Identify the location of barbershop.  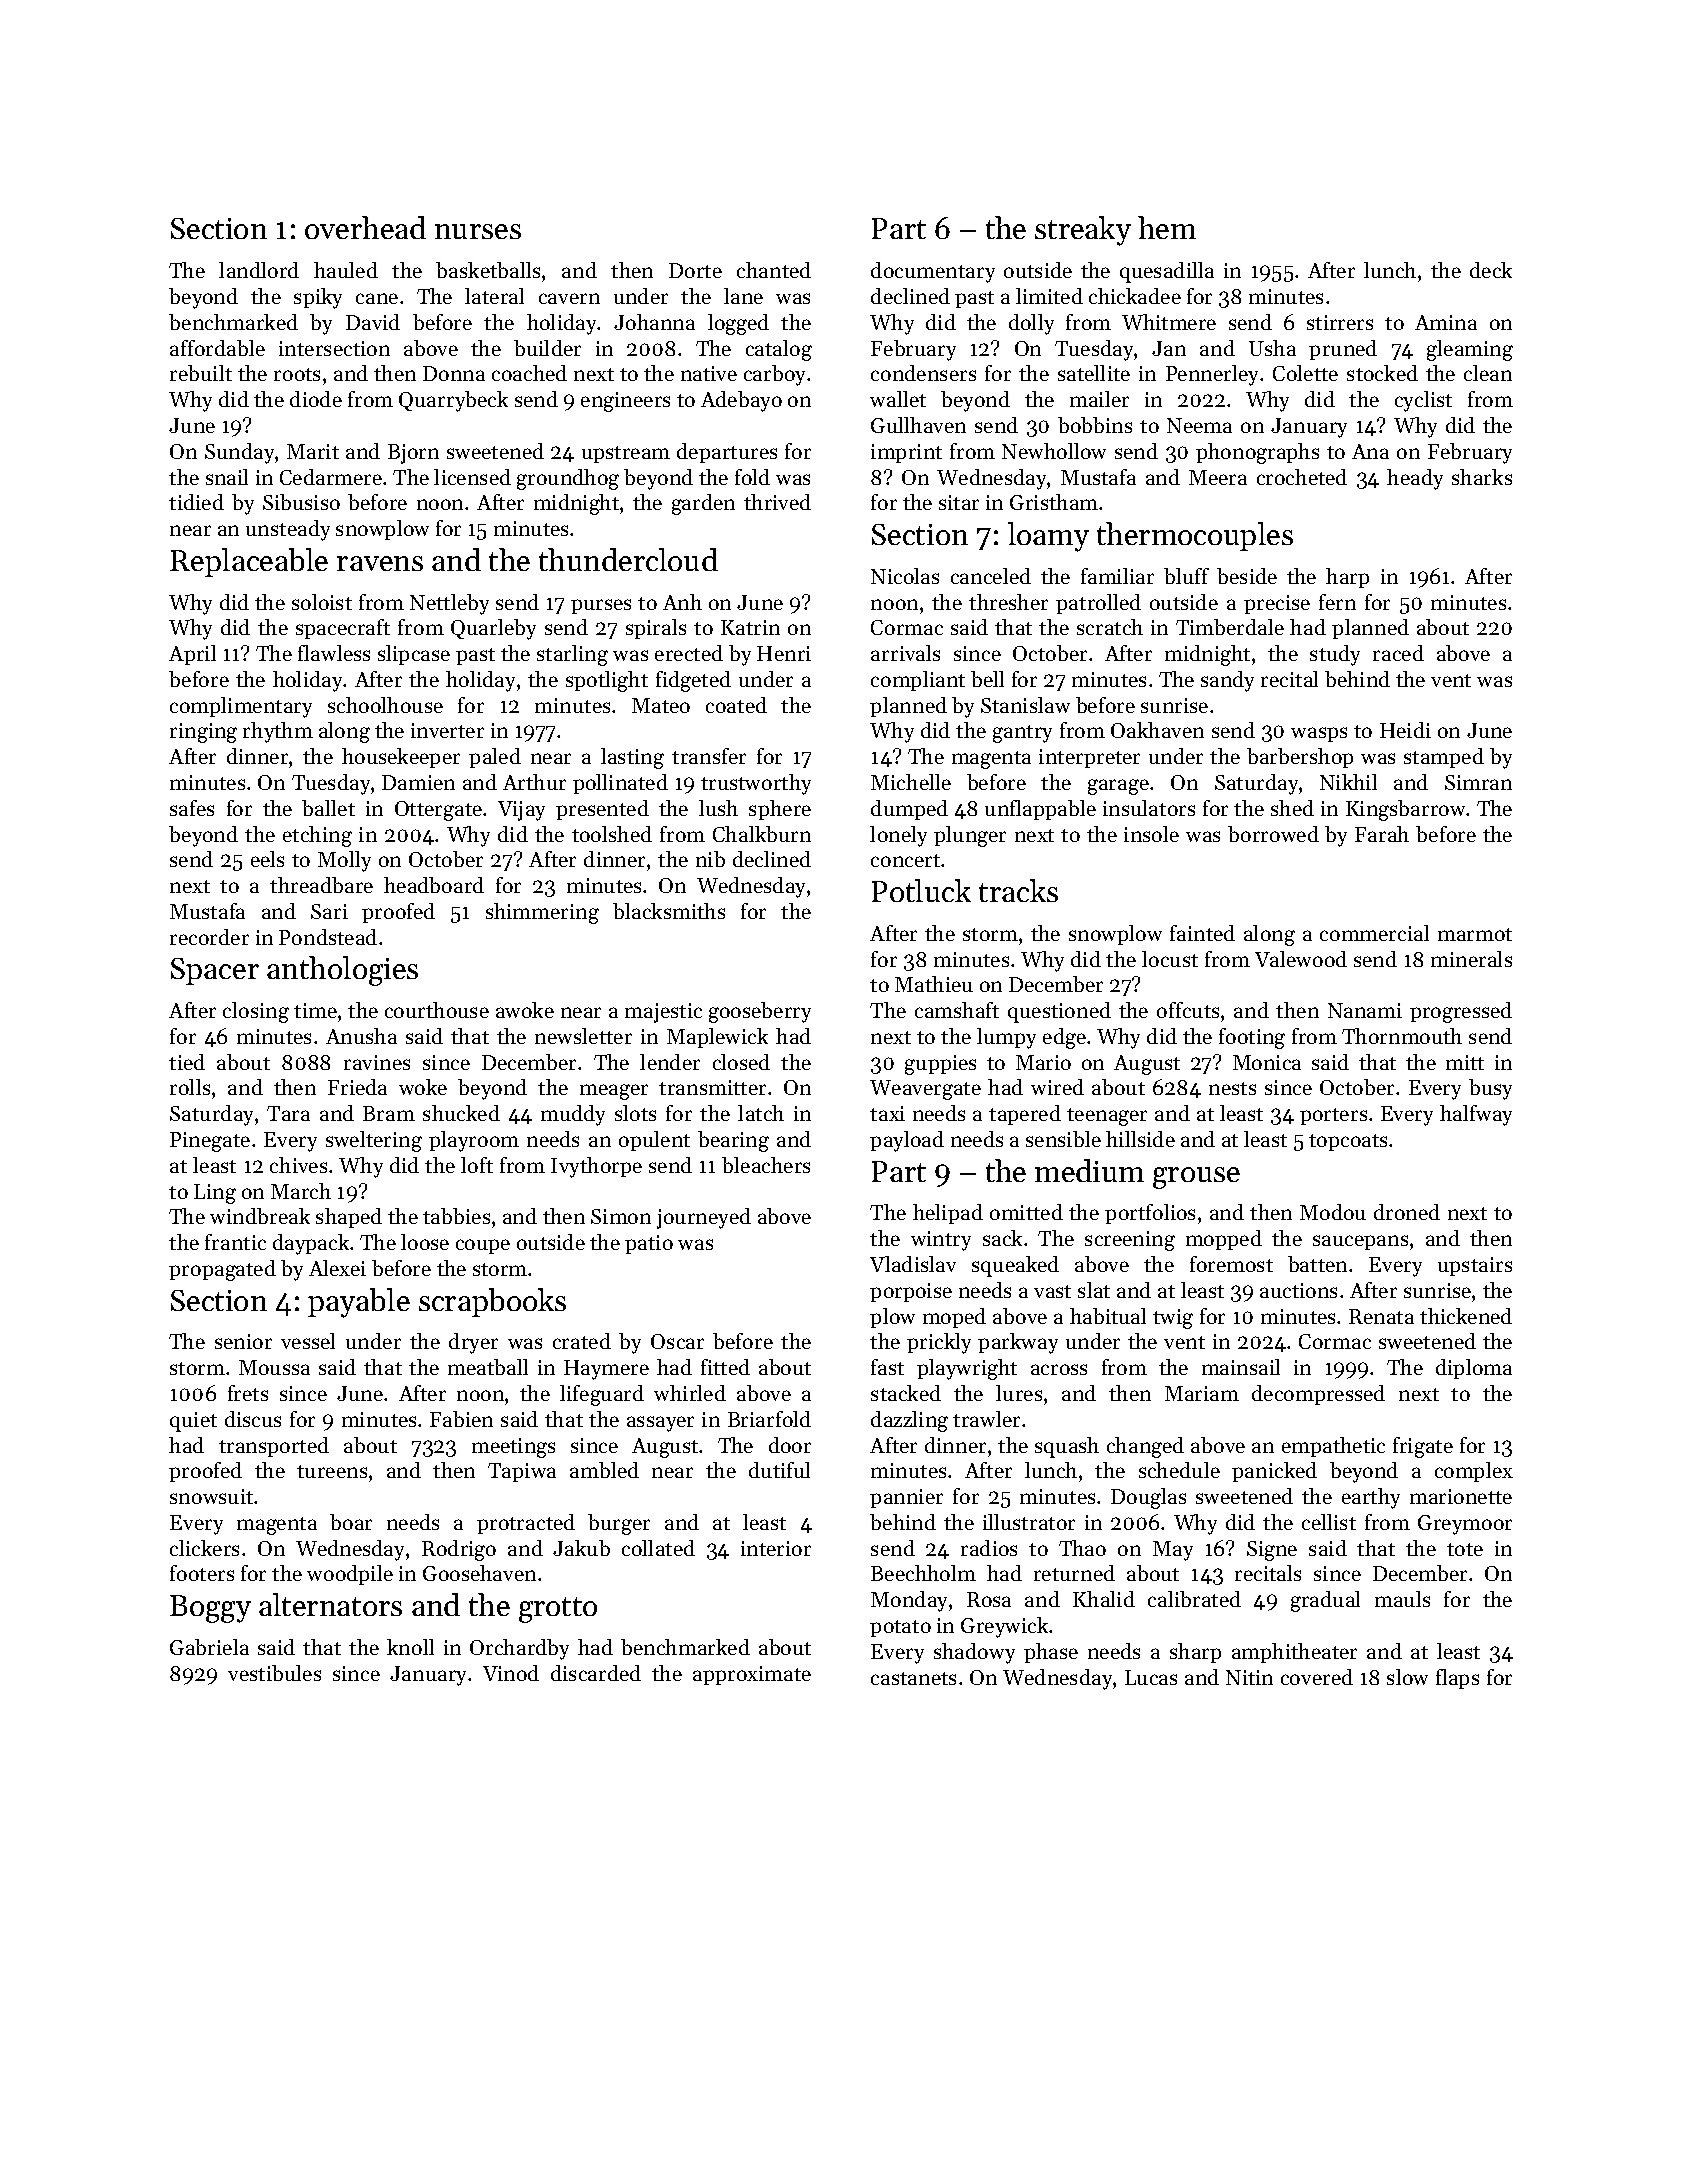
(1300, 758).
